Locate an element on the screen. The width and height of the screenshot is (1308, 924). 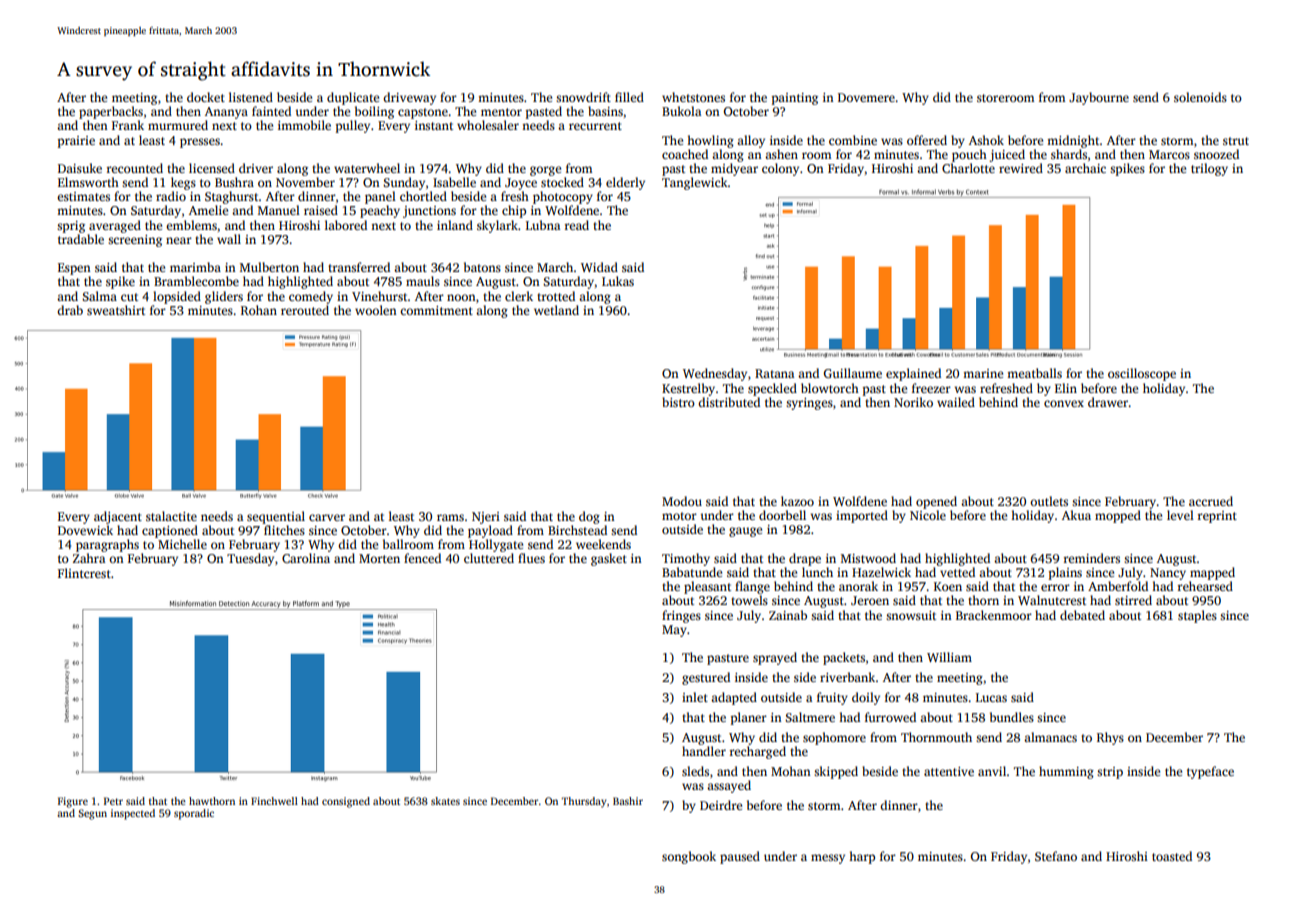
archaic is located at coordinates (1085, 168).
